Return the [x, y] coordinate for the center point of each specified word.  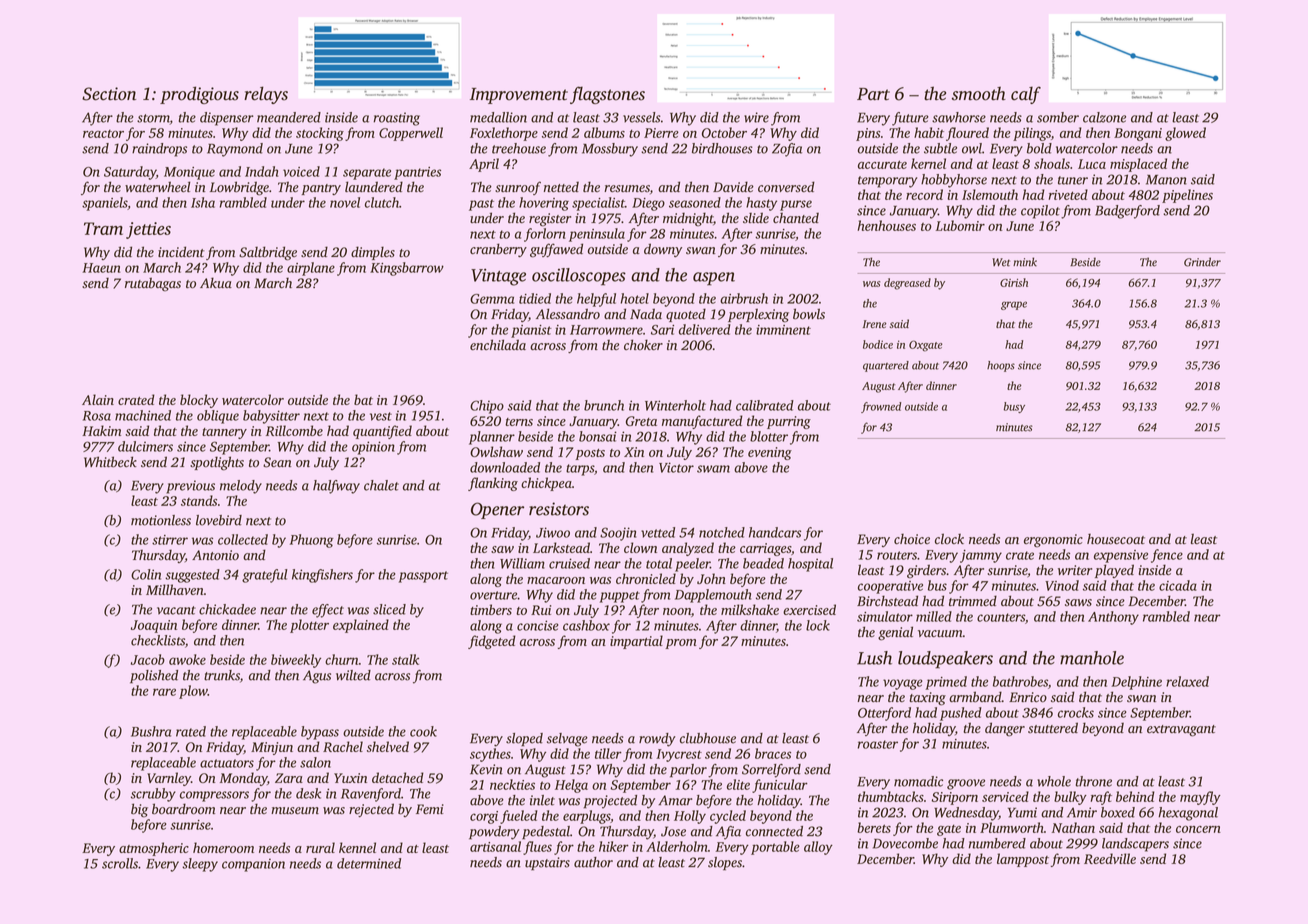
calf [1026, 95]
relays [266, 95]
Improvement [519, 96]
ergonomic [1053, 541]
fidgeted [492, 642]
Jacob [148, 659]
